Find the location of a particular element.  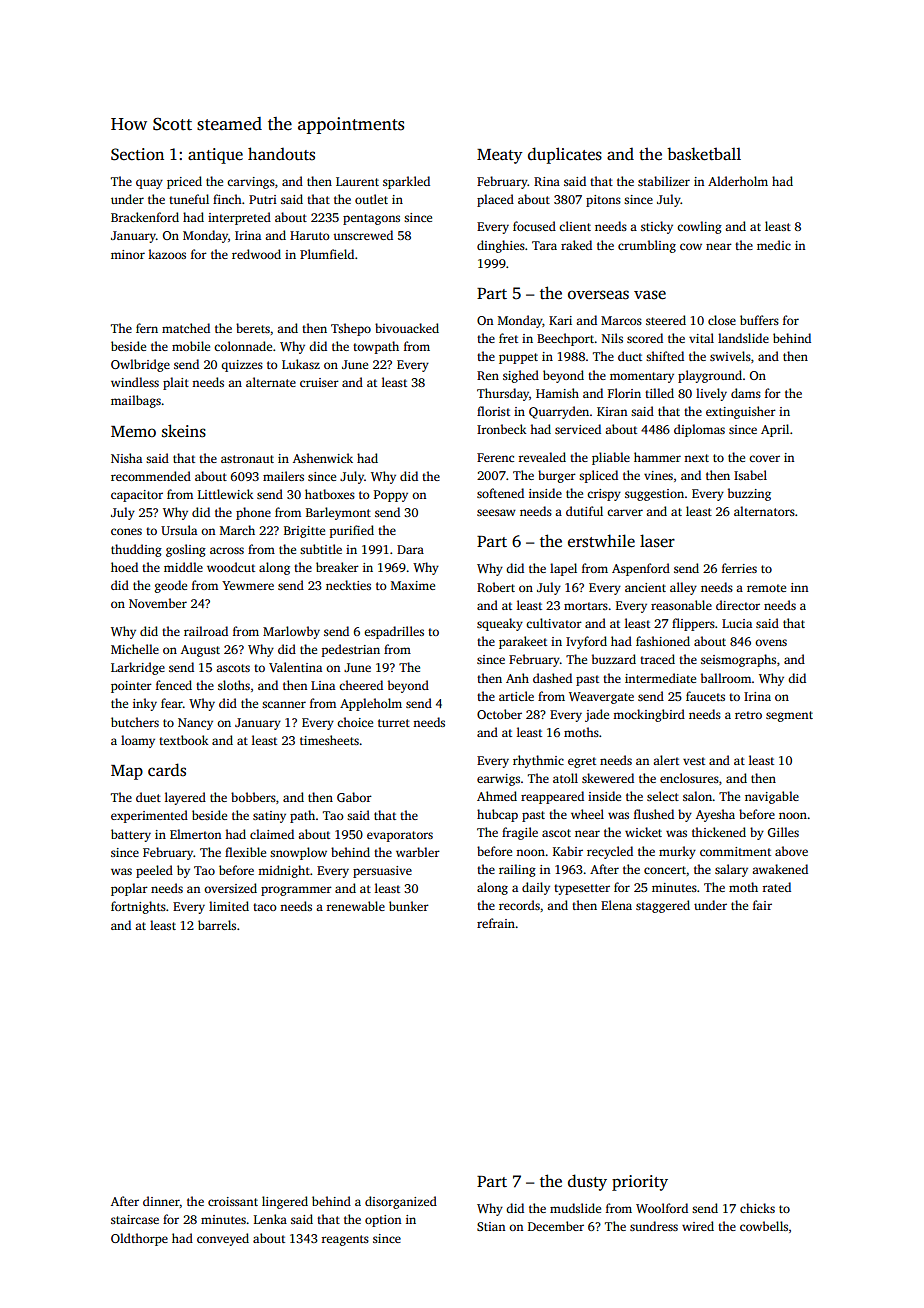

antique is located at coordinates (215, 156).
